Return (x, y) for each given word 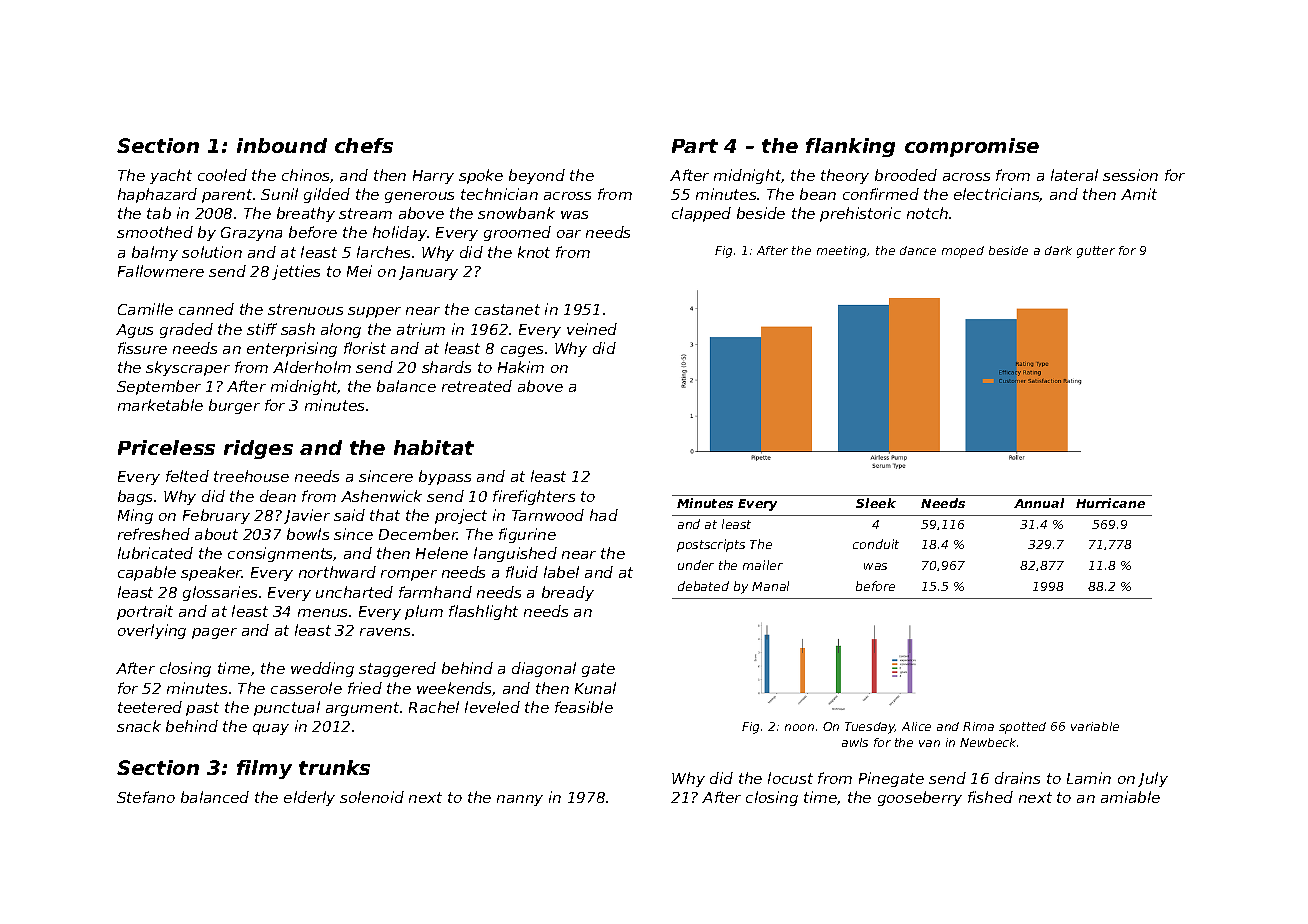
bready (568, 593)
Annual (1039, 503)
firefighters (534, 497)
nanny (520, 800)
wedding (322, 669)
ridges (258, 449)
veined (592, 329)
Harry (433, 177)
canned (206, 309)
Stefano (146, 797)
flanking (850, 147)
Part (695, 146)
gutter (1096, 252)
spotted (1022, 728)
